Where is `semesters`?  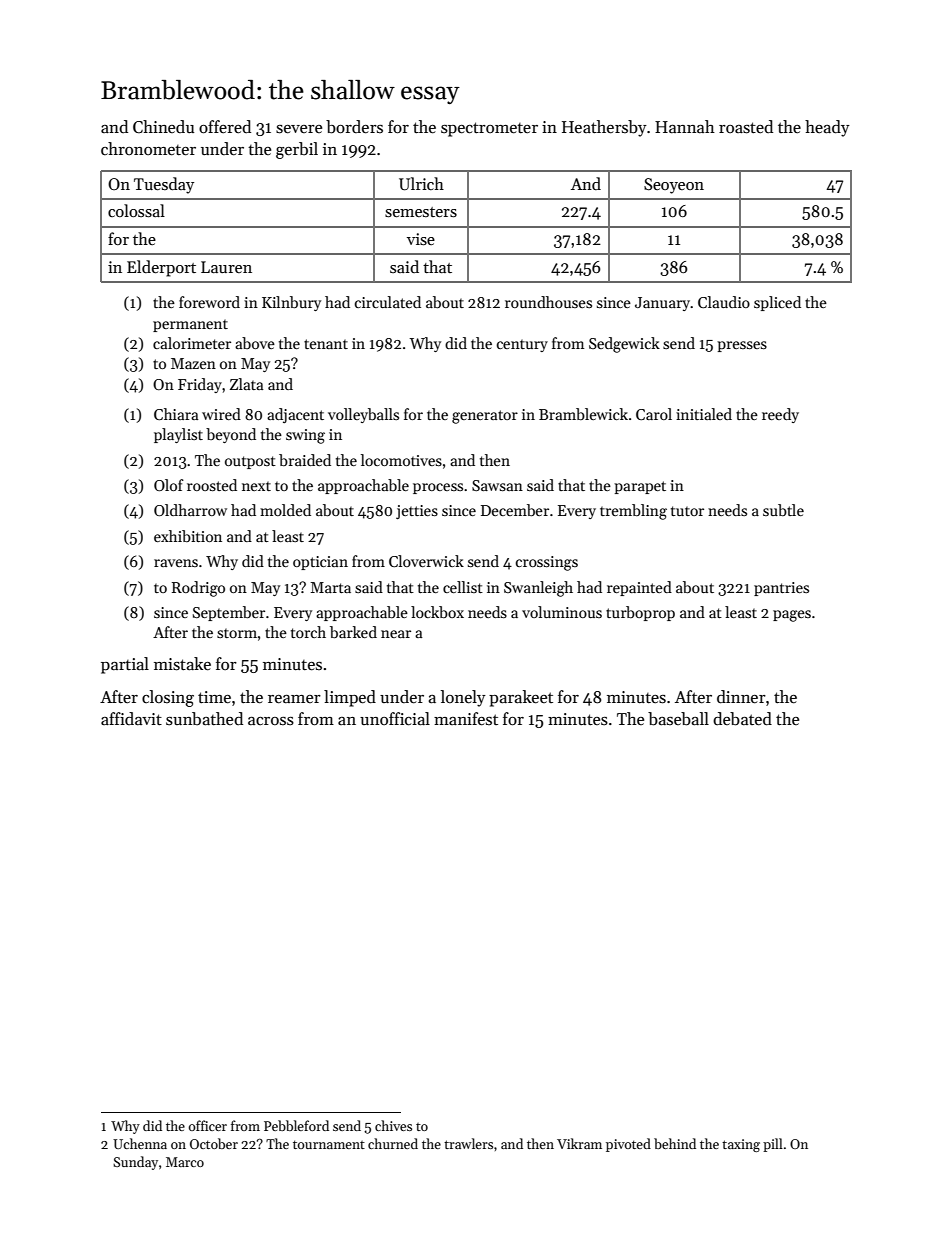 semesters is located at coordinates (421, 212).
